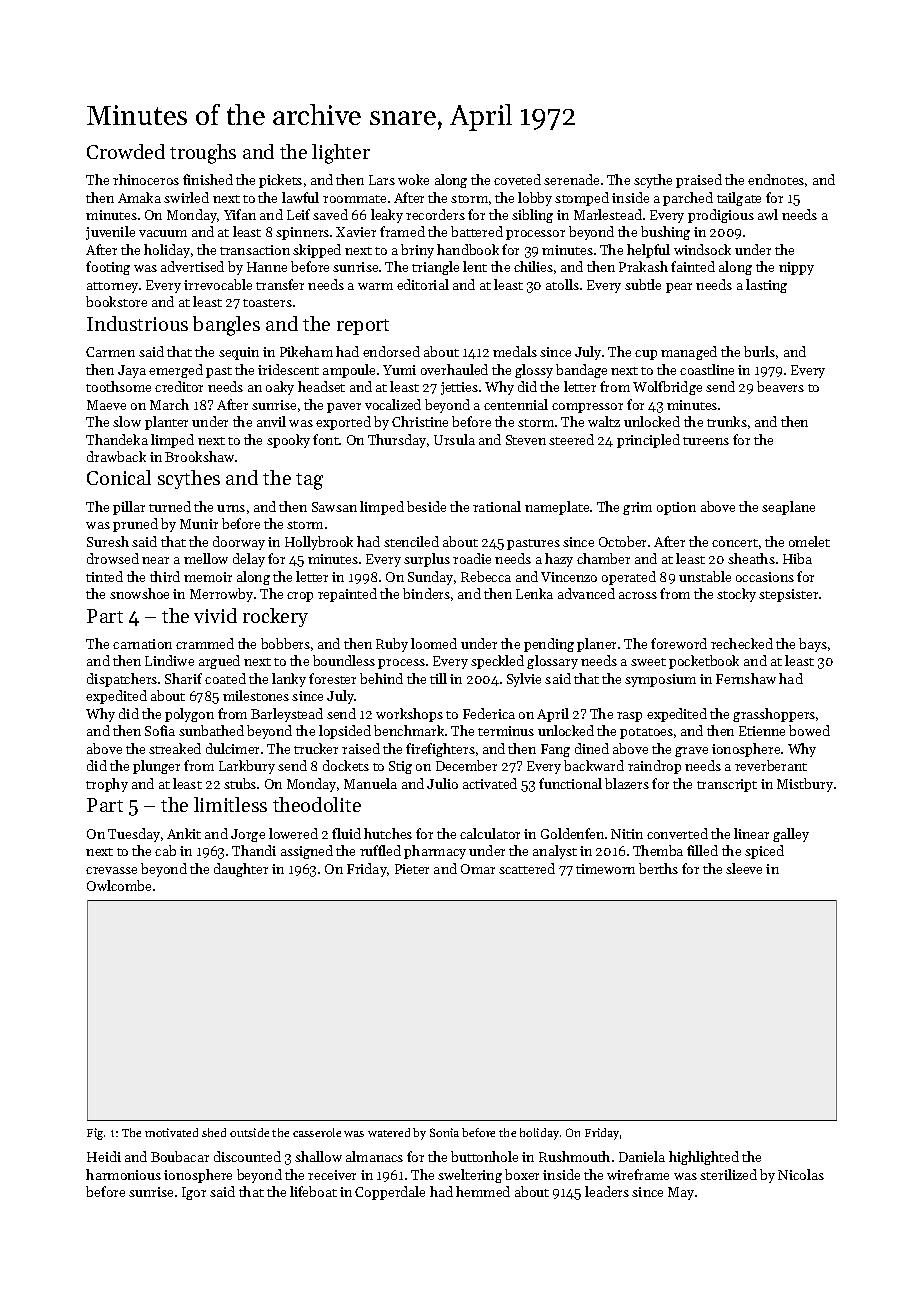 The image size is (924, 1308). I want to click on Igor, so click(194, 1193).
